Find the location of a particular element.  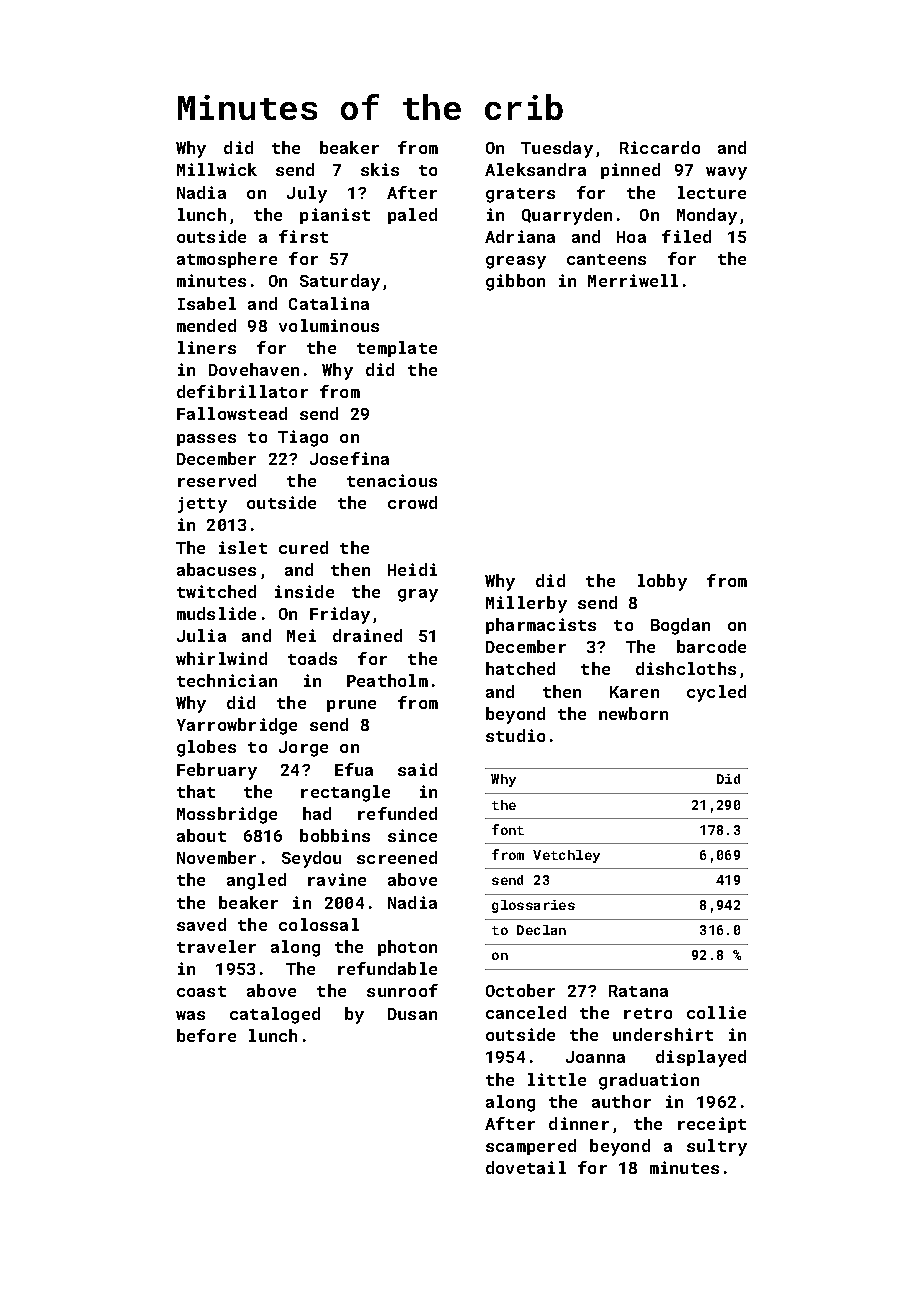

lobby is located at coordinates (662, 582).
